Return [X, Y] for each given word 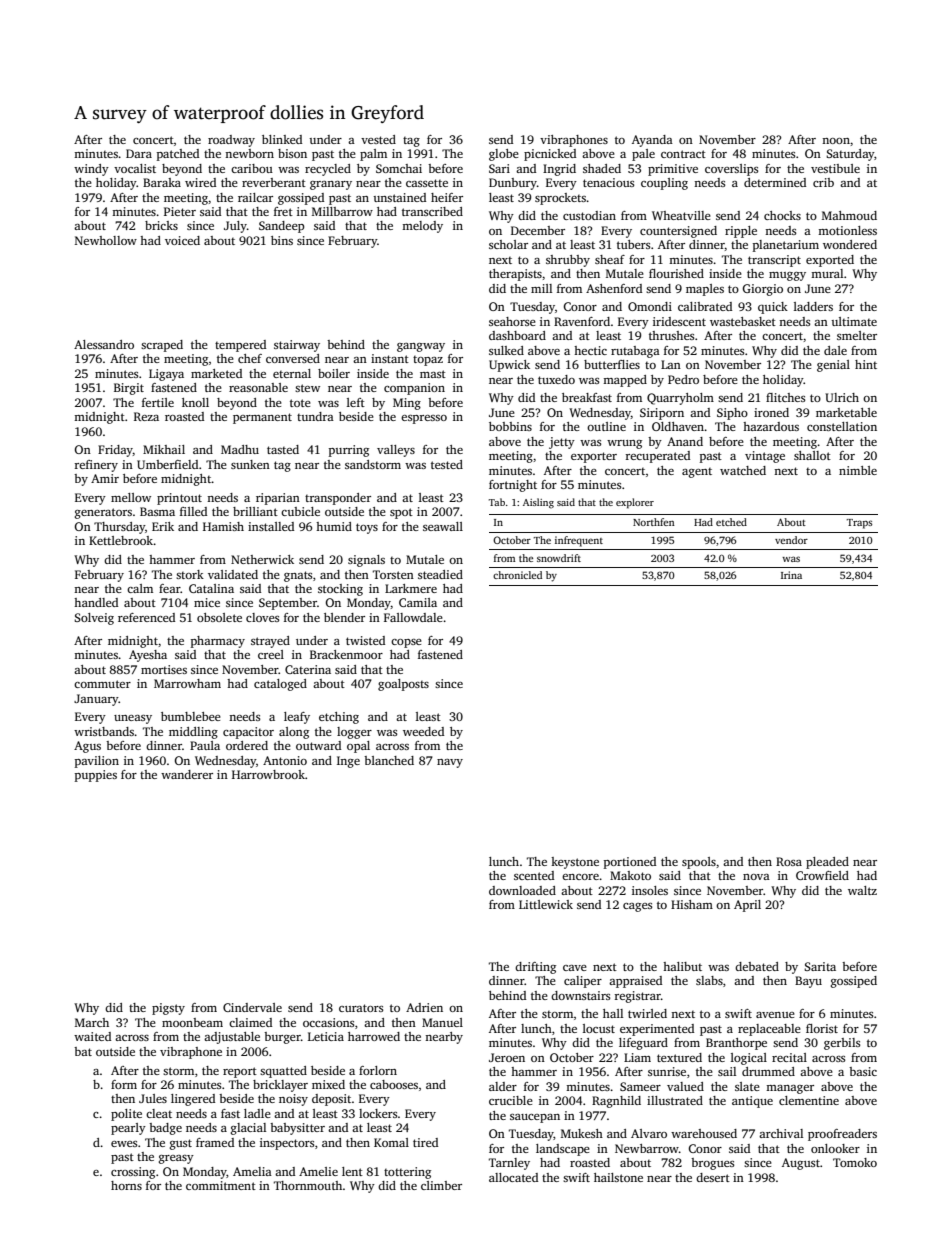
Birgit [129, 389]
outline [606, 426]
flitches [785, 397]
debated [757, 966]
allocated [513, 1177]
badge [165, 1129]
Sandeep [281, 227]
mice [207, 602]
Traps [859, 524]
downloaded [522, 890]
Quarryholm [680, 399]
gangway [421, 347]
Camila [418, 602]
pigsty [168, 1009]
